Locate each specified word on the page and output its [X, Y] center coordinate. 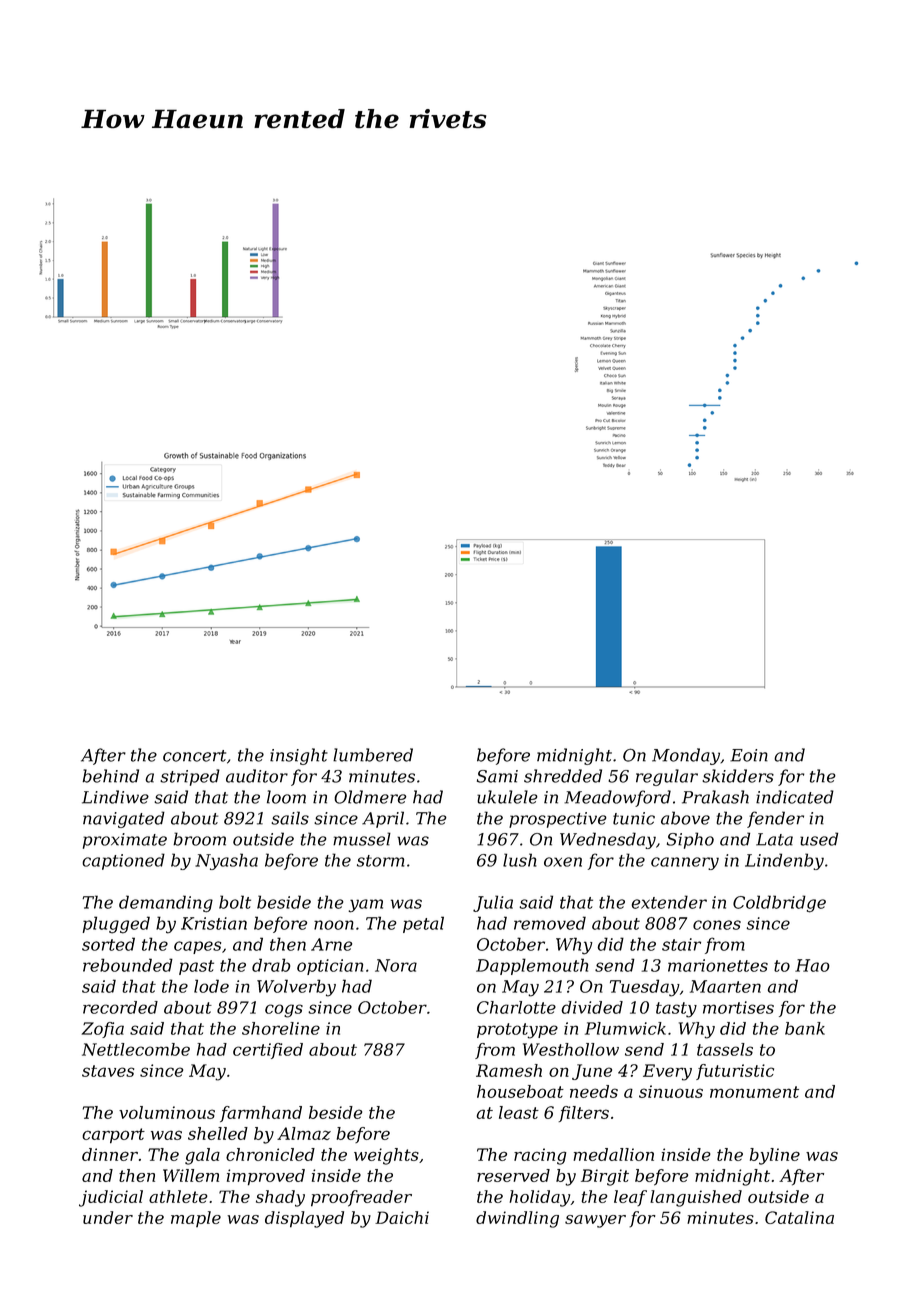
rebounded [128, 965]
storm [381, 861]
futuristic [735, 1072]
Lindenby [784, 861]
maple [196, 1219]
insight [299, 756]
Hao [812, 965]
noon [334, 925]
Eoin [749, 755]
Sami [497, 776]
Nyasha [226, 861]
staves [108, 1071]
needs [594, 1091]
